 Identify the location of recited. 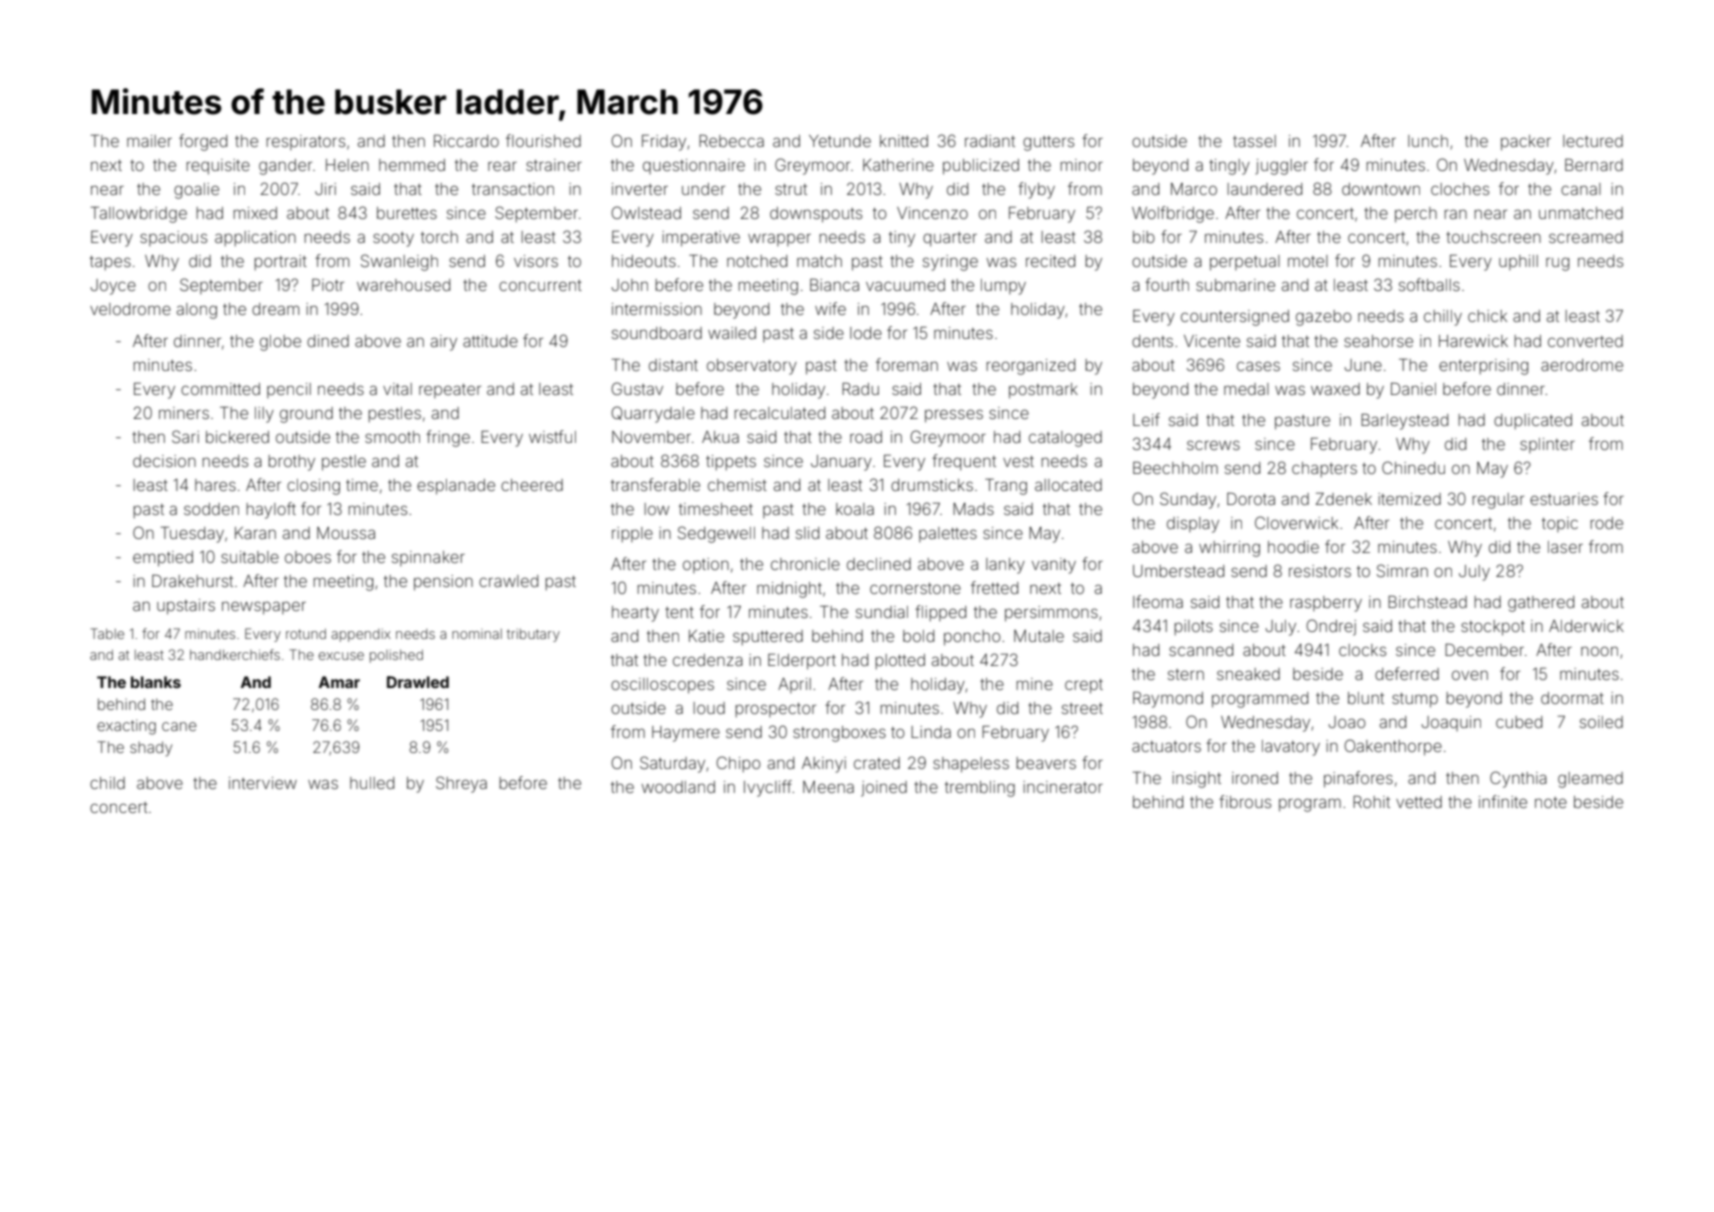
(1050, 261).
